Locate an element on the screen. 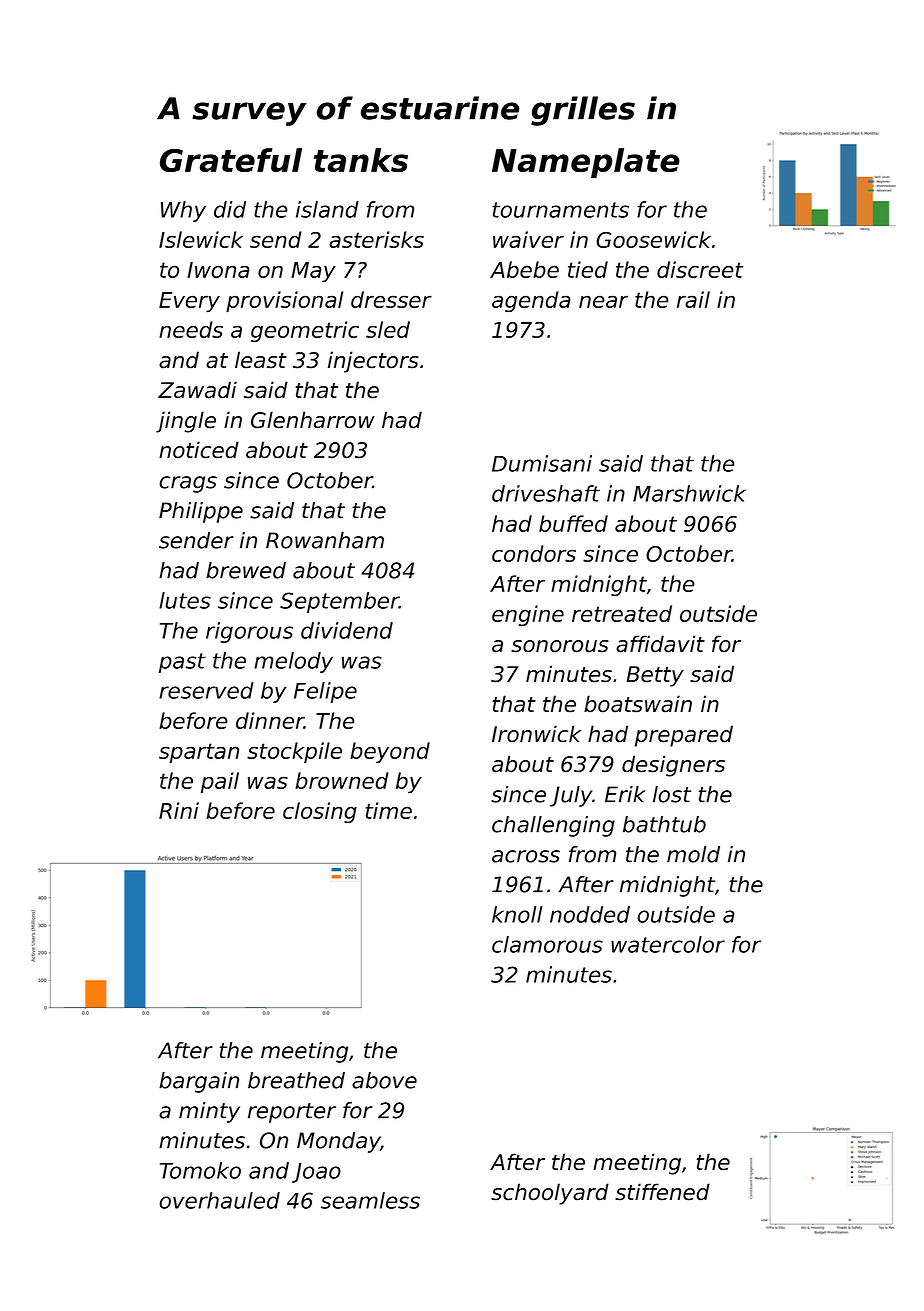 This screenshot has width=924, height=1311. Why is located at coordinates (183, 211).
